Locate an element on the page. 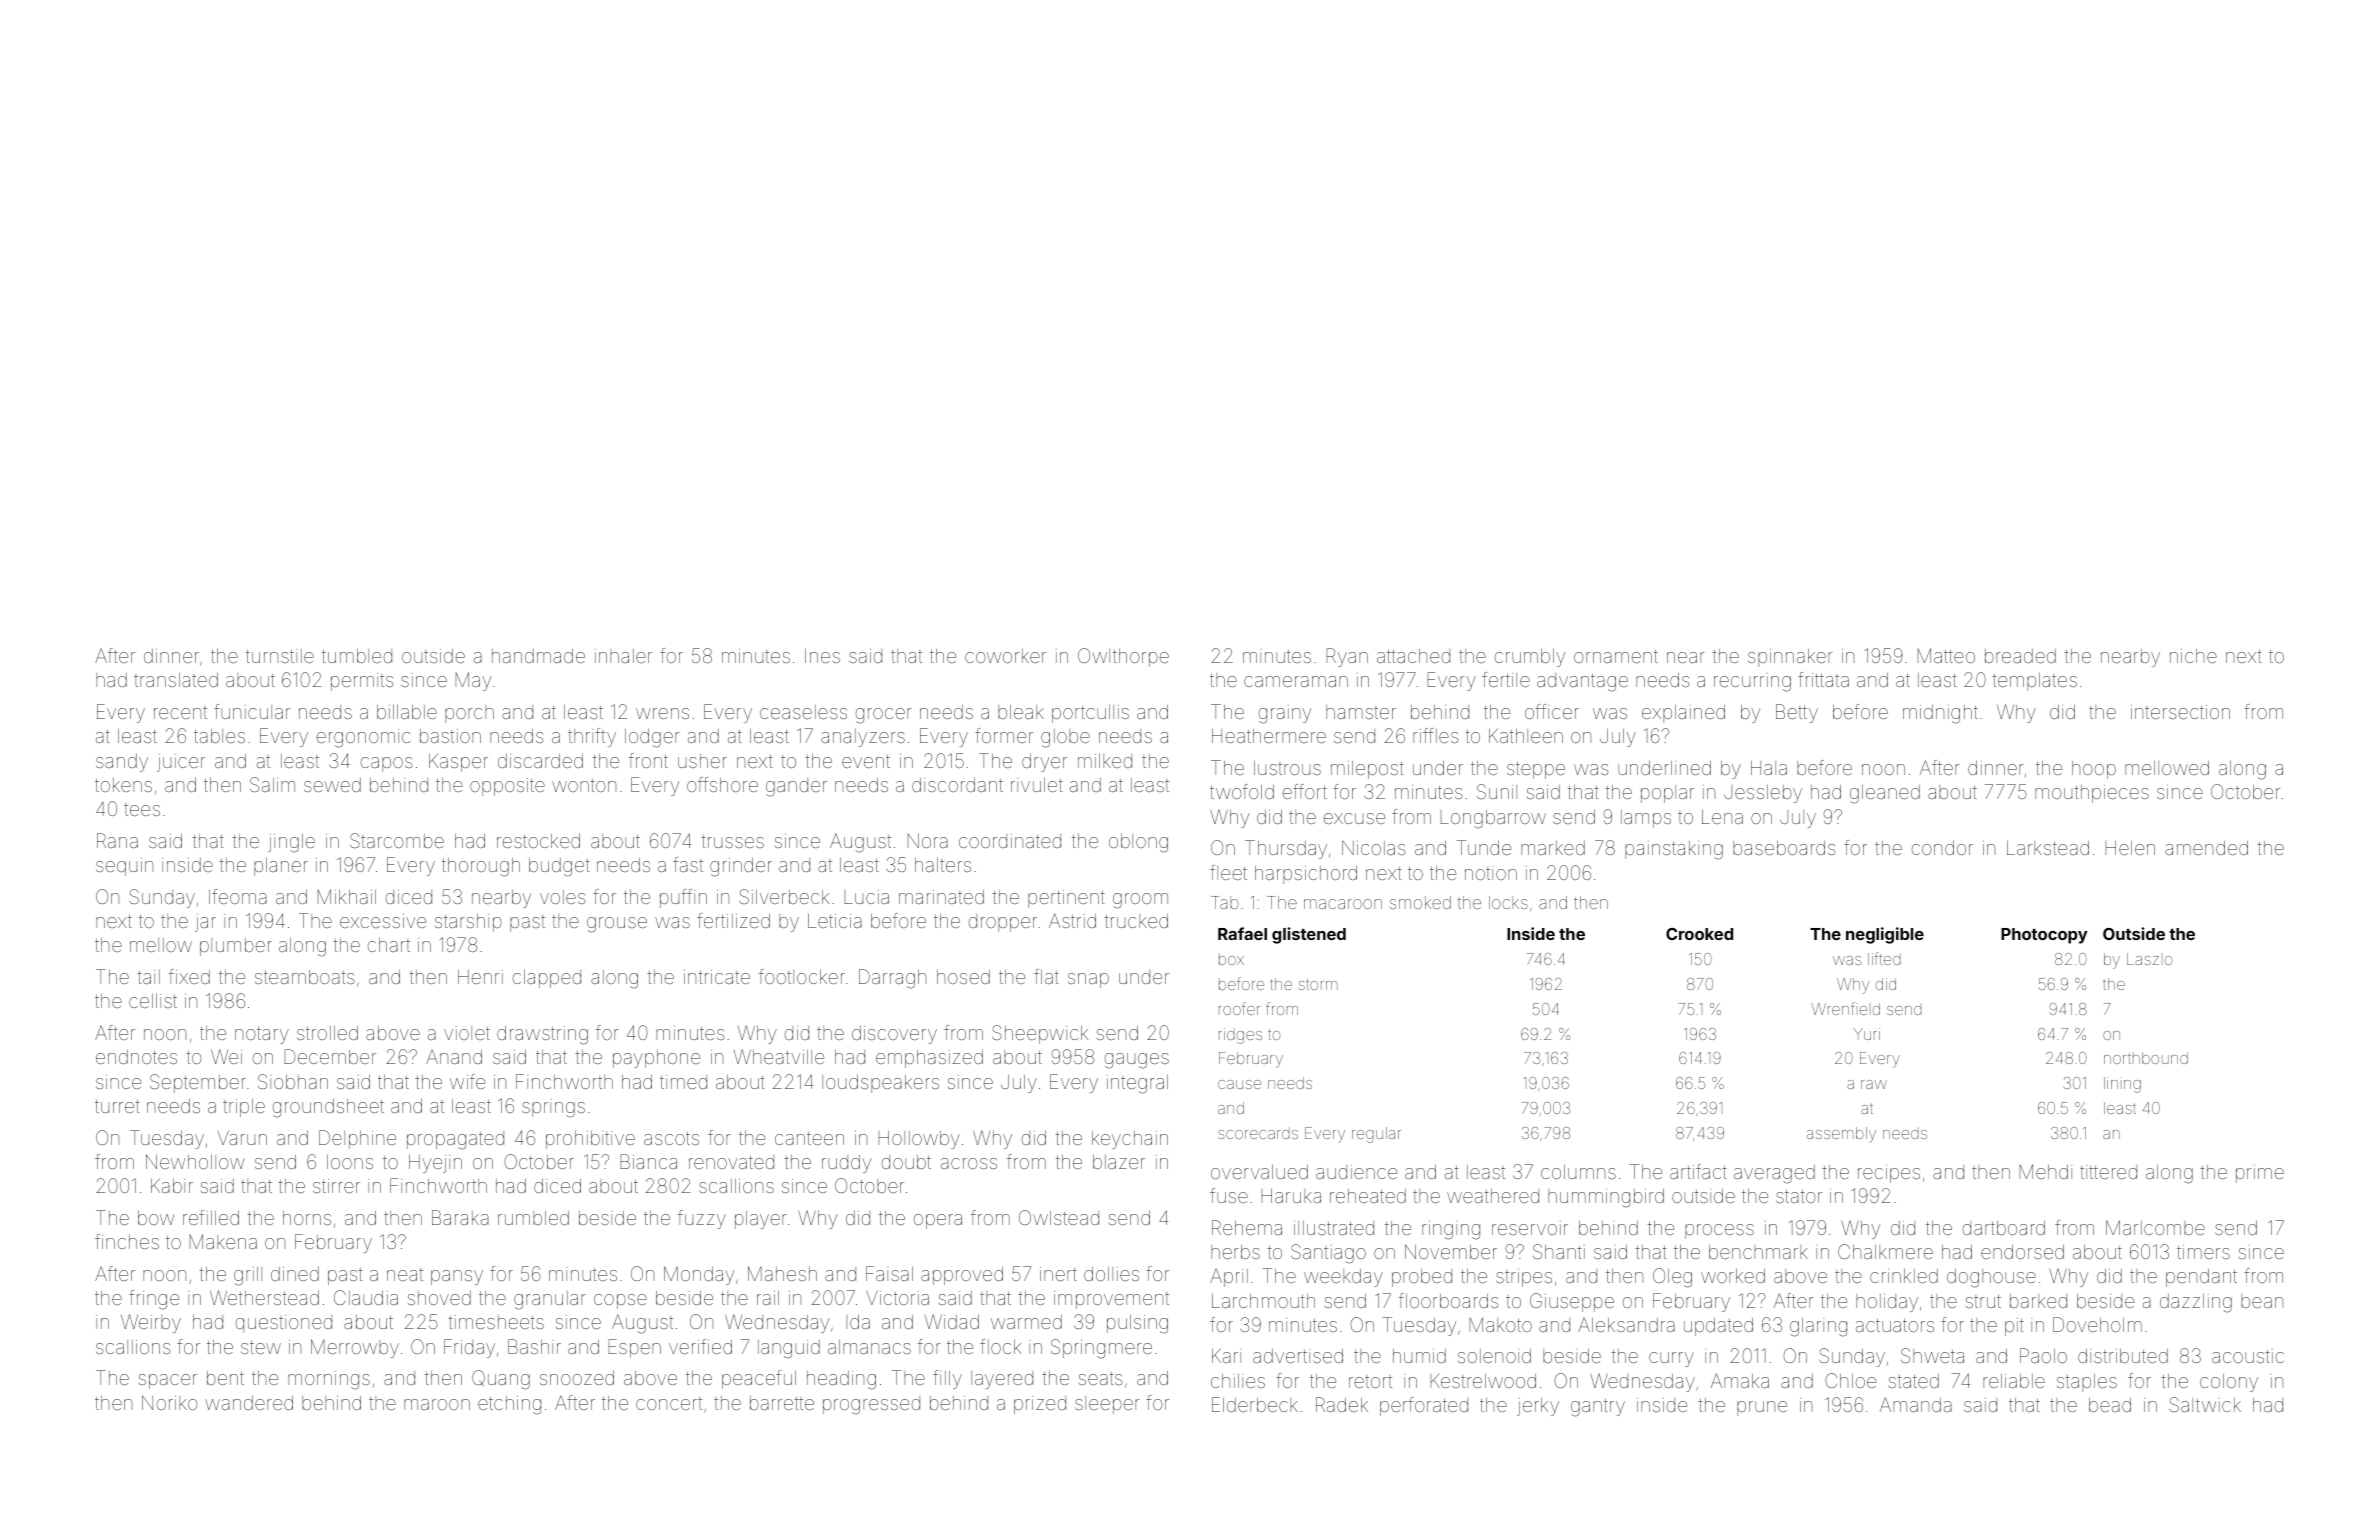 This image has width=2380, height=1540. recurring is located at coordinates (1752, 682).
